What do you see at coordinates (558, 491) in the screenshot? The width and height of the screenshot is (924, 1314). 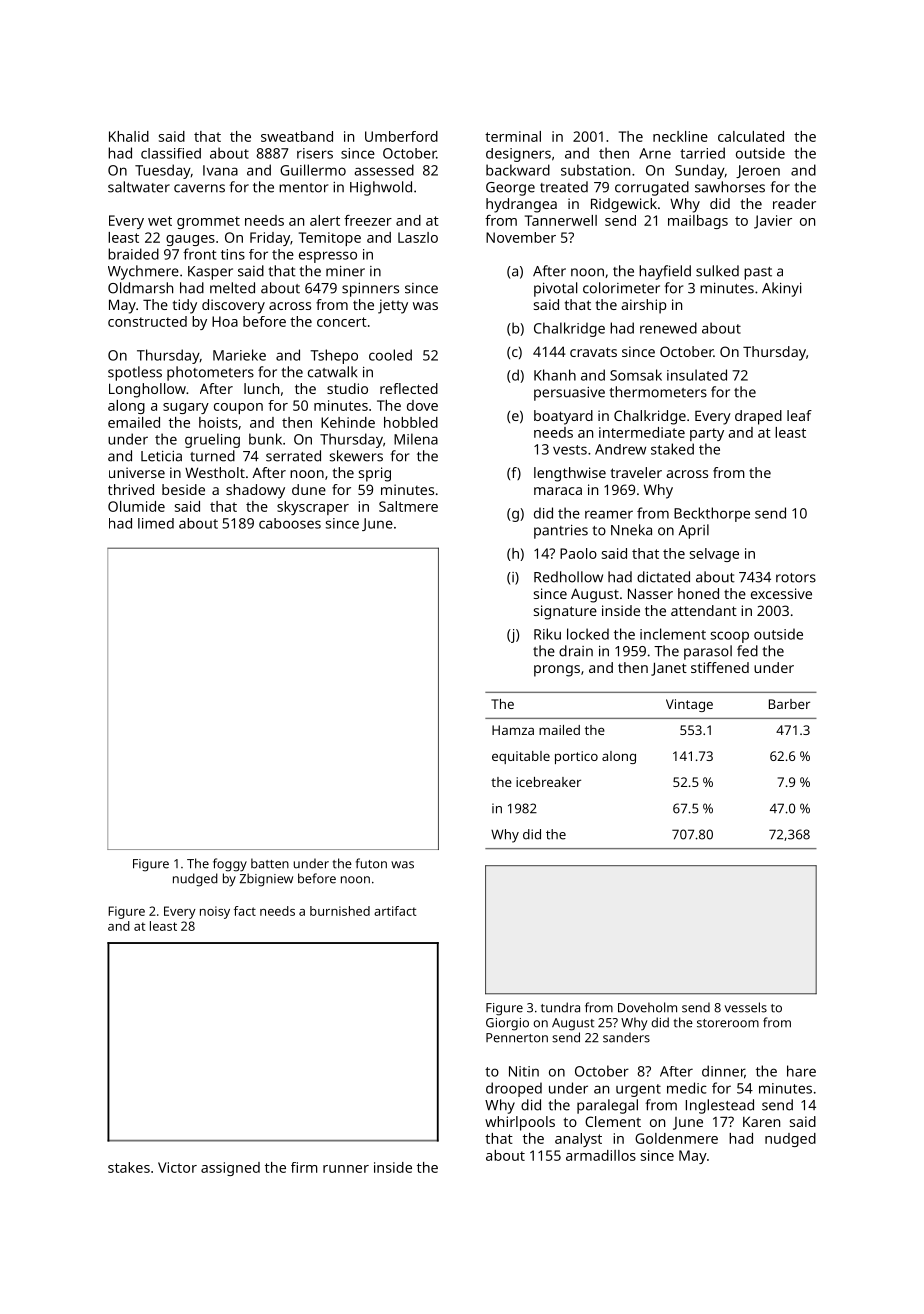 I see `maraca` at bounding box center [558, 491].
